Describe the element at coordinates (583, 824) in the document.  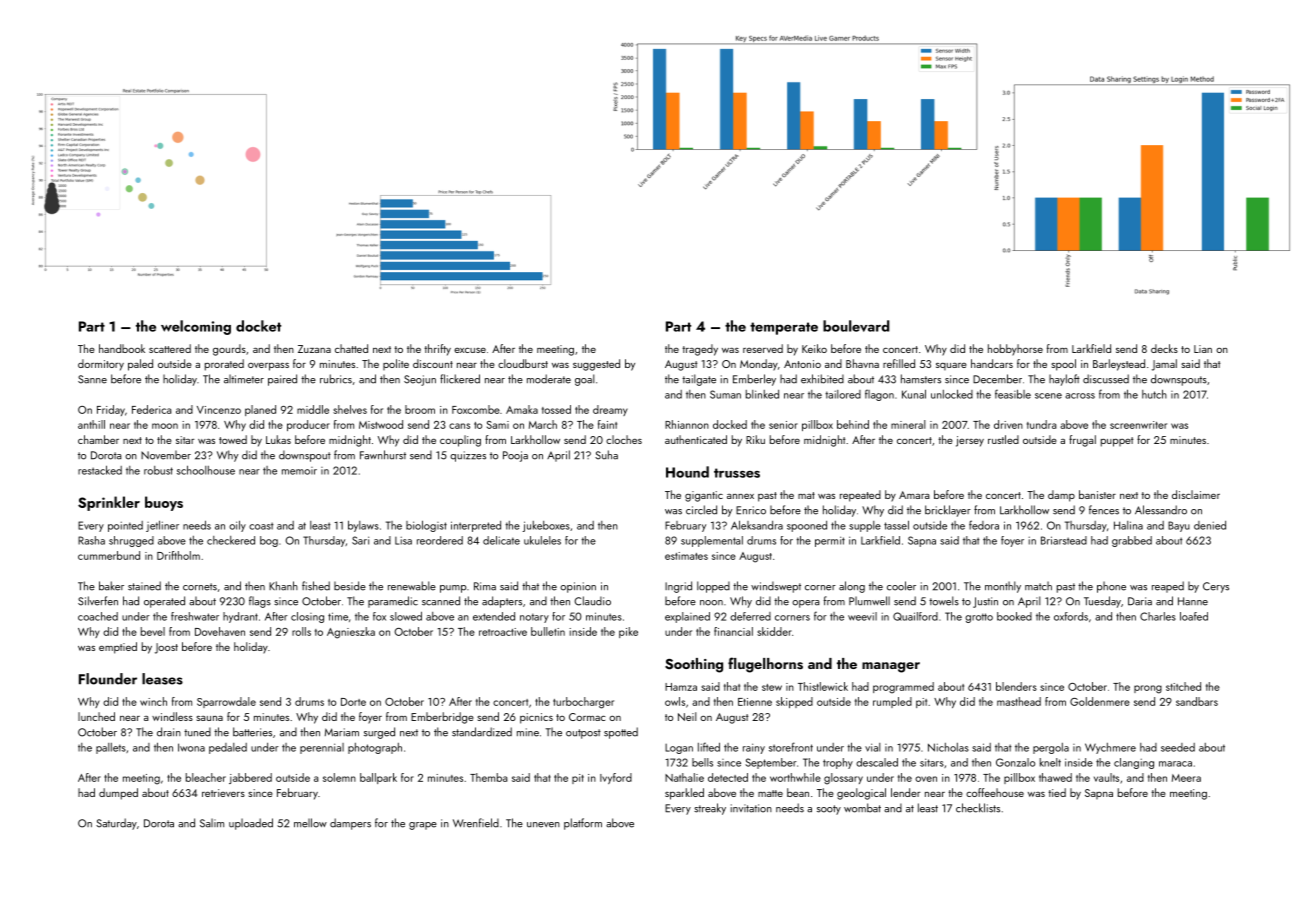
I see `platform` at that location.
